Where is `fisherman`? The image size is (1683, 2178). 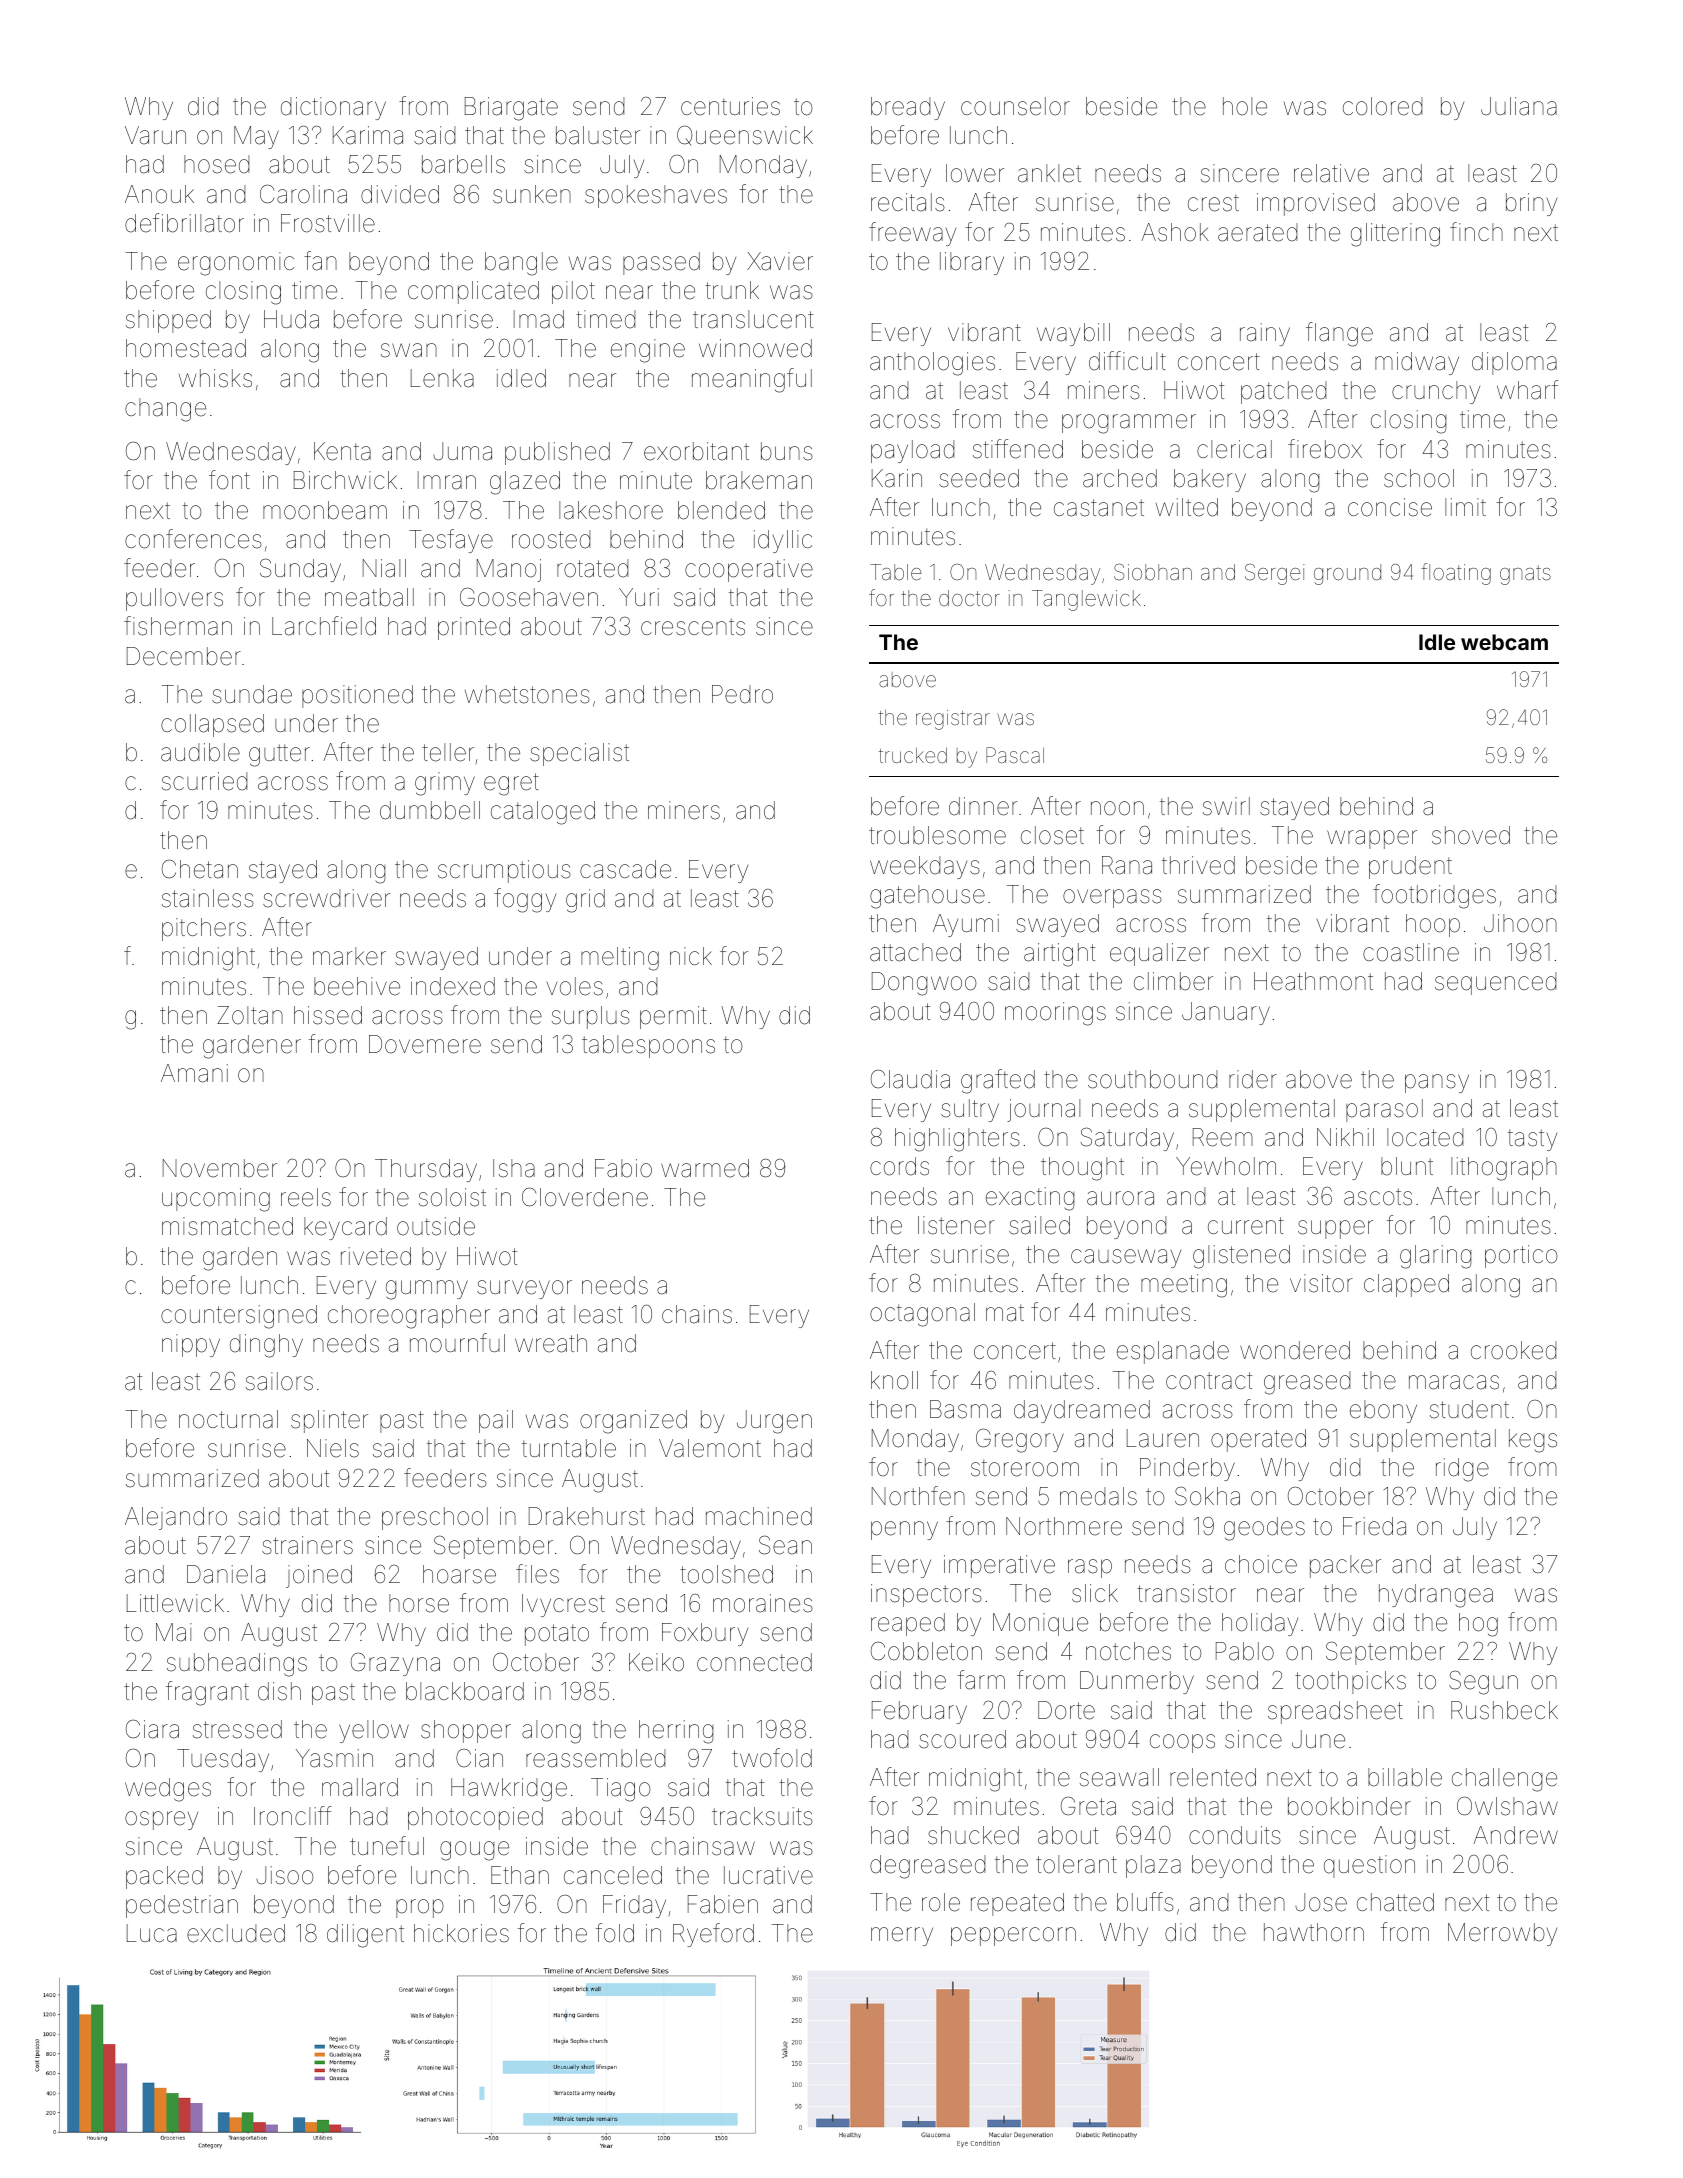 fisherman is located at coordinates (178, 626).
